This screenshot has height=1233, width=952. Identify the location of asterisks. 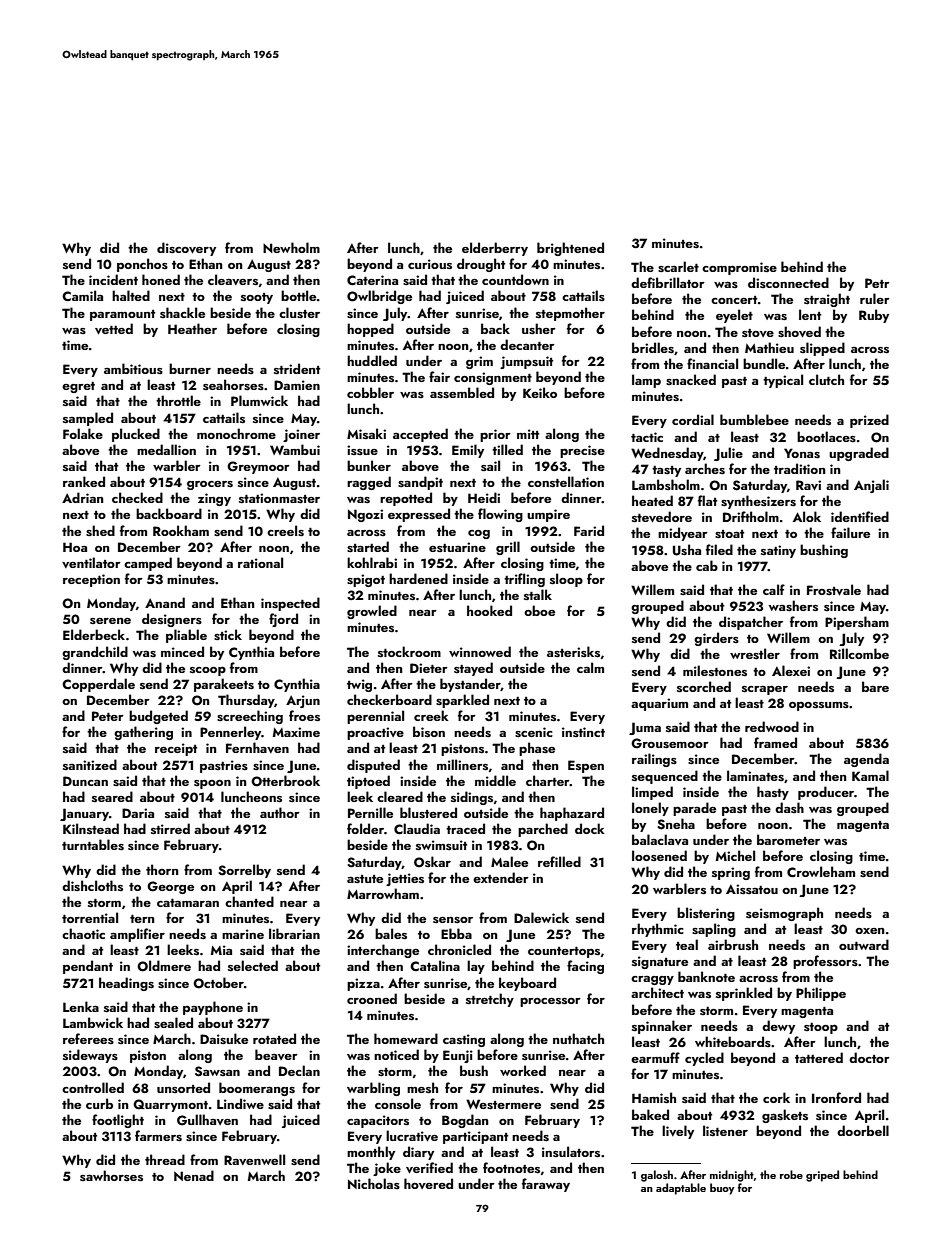
(573, 651).
